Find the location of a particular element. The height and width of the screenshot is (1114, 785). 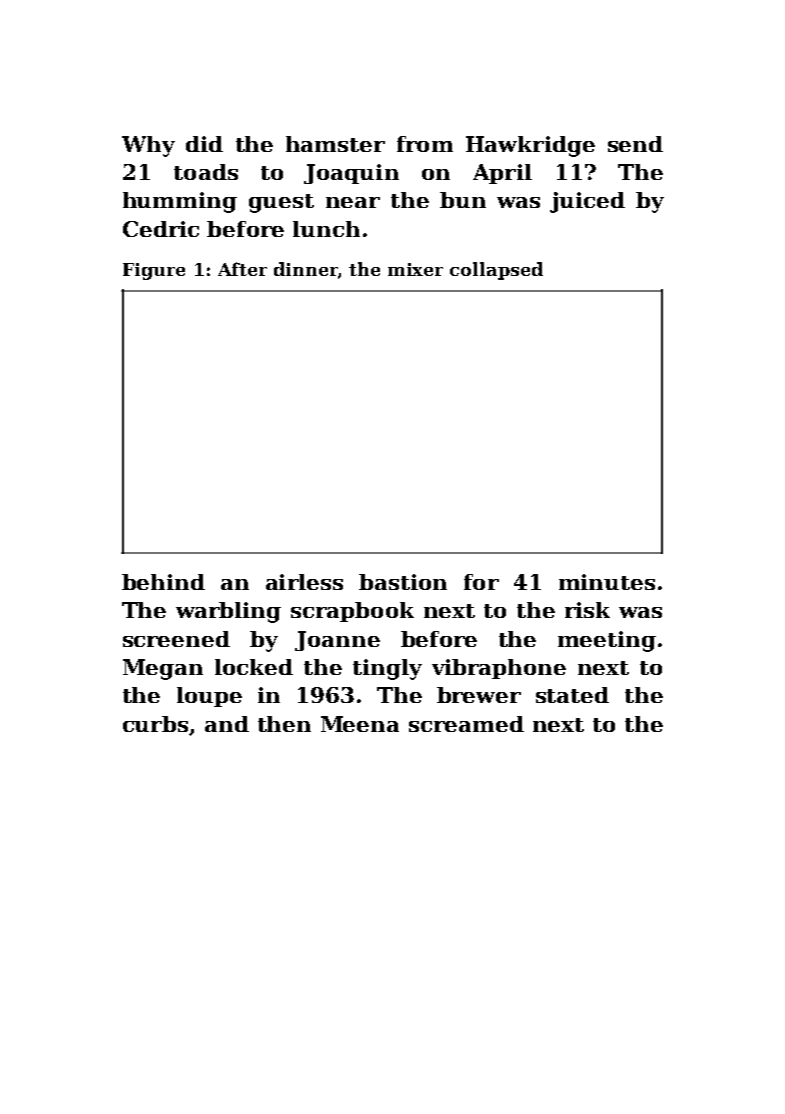

stated is located at coordinates (572, 695).
